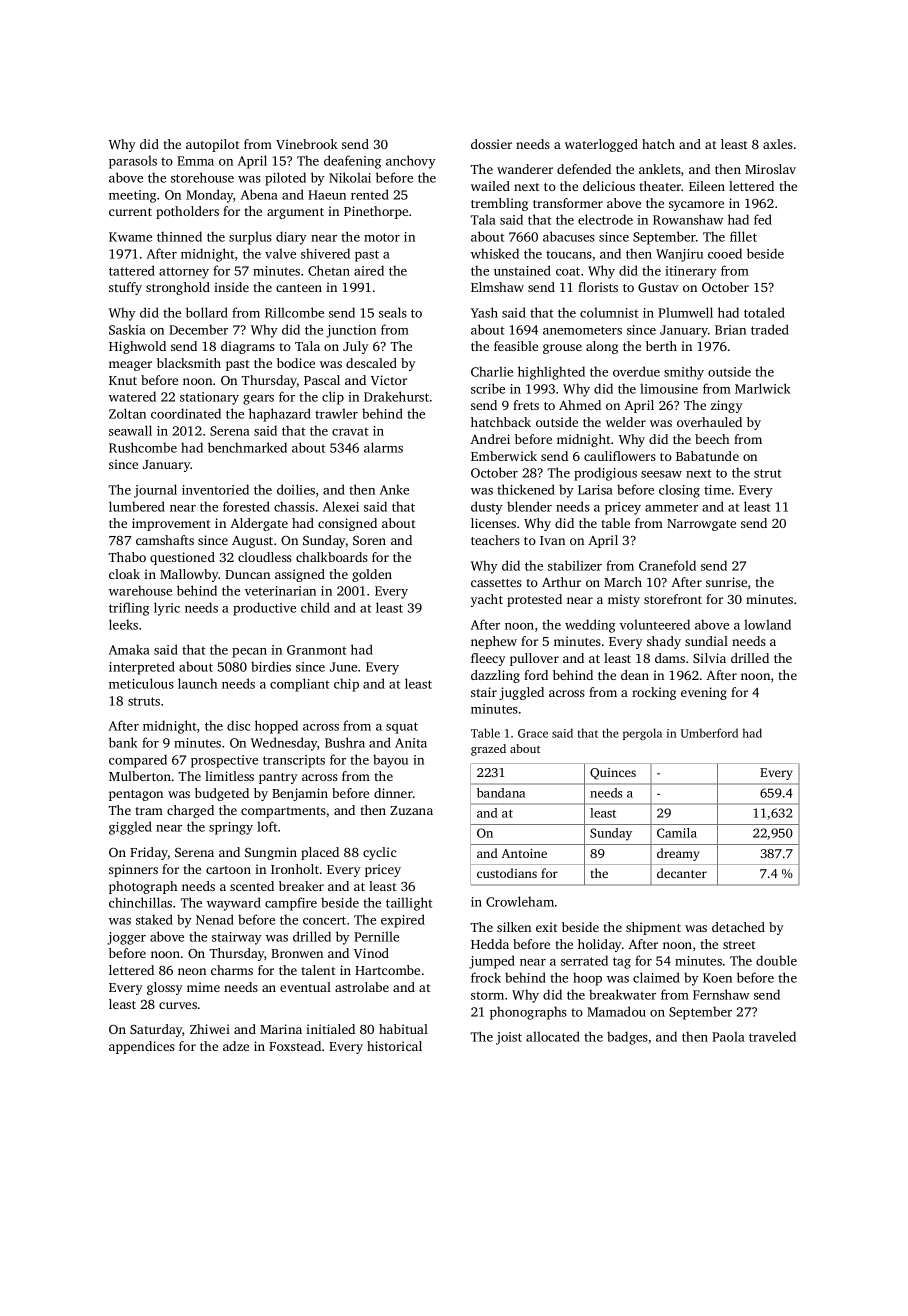 This image has width=908, height=1316. I want to click on Gustav, so click(658, 287).
